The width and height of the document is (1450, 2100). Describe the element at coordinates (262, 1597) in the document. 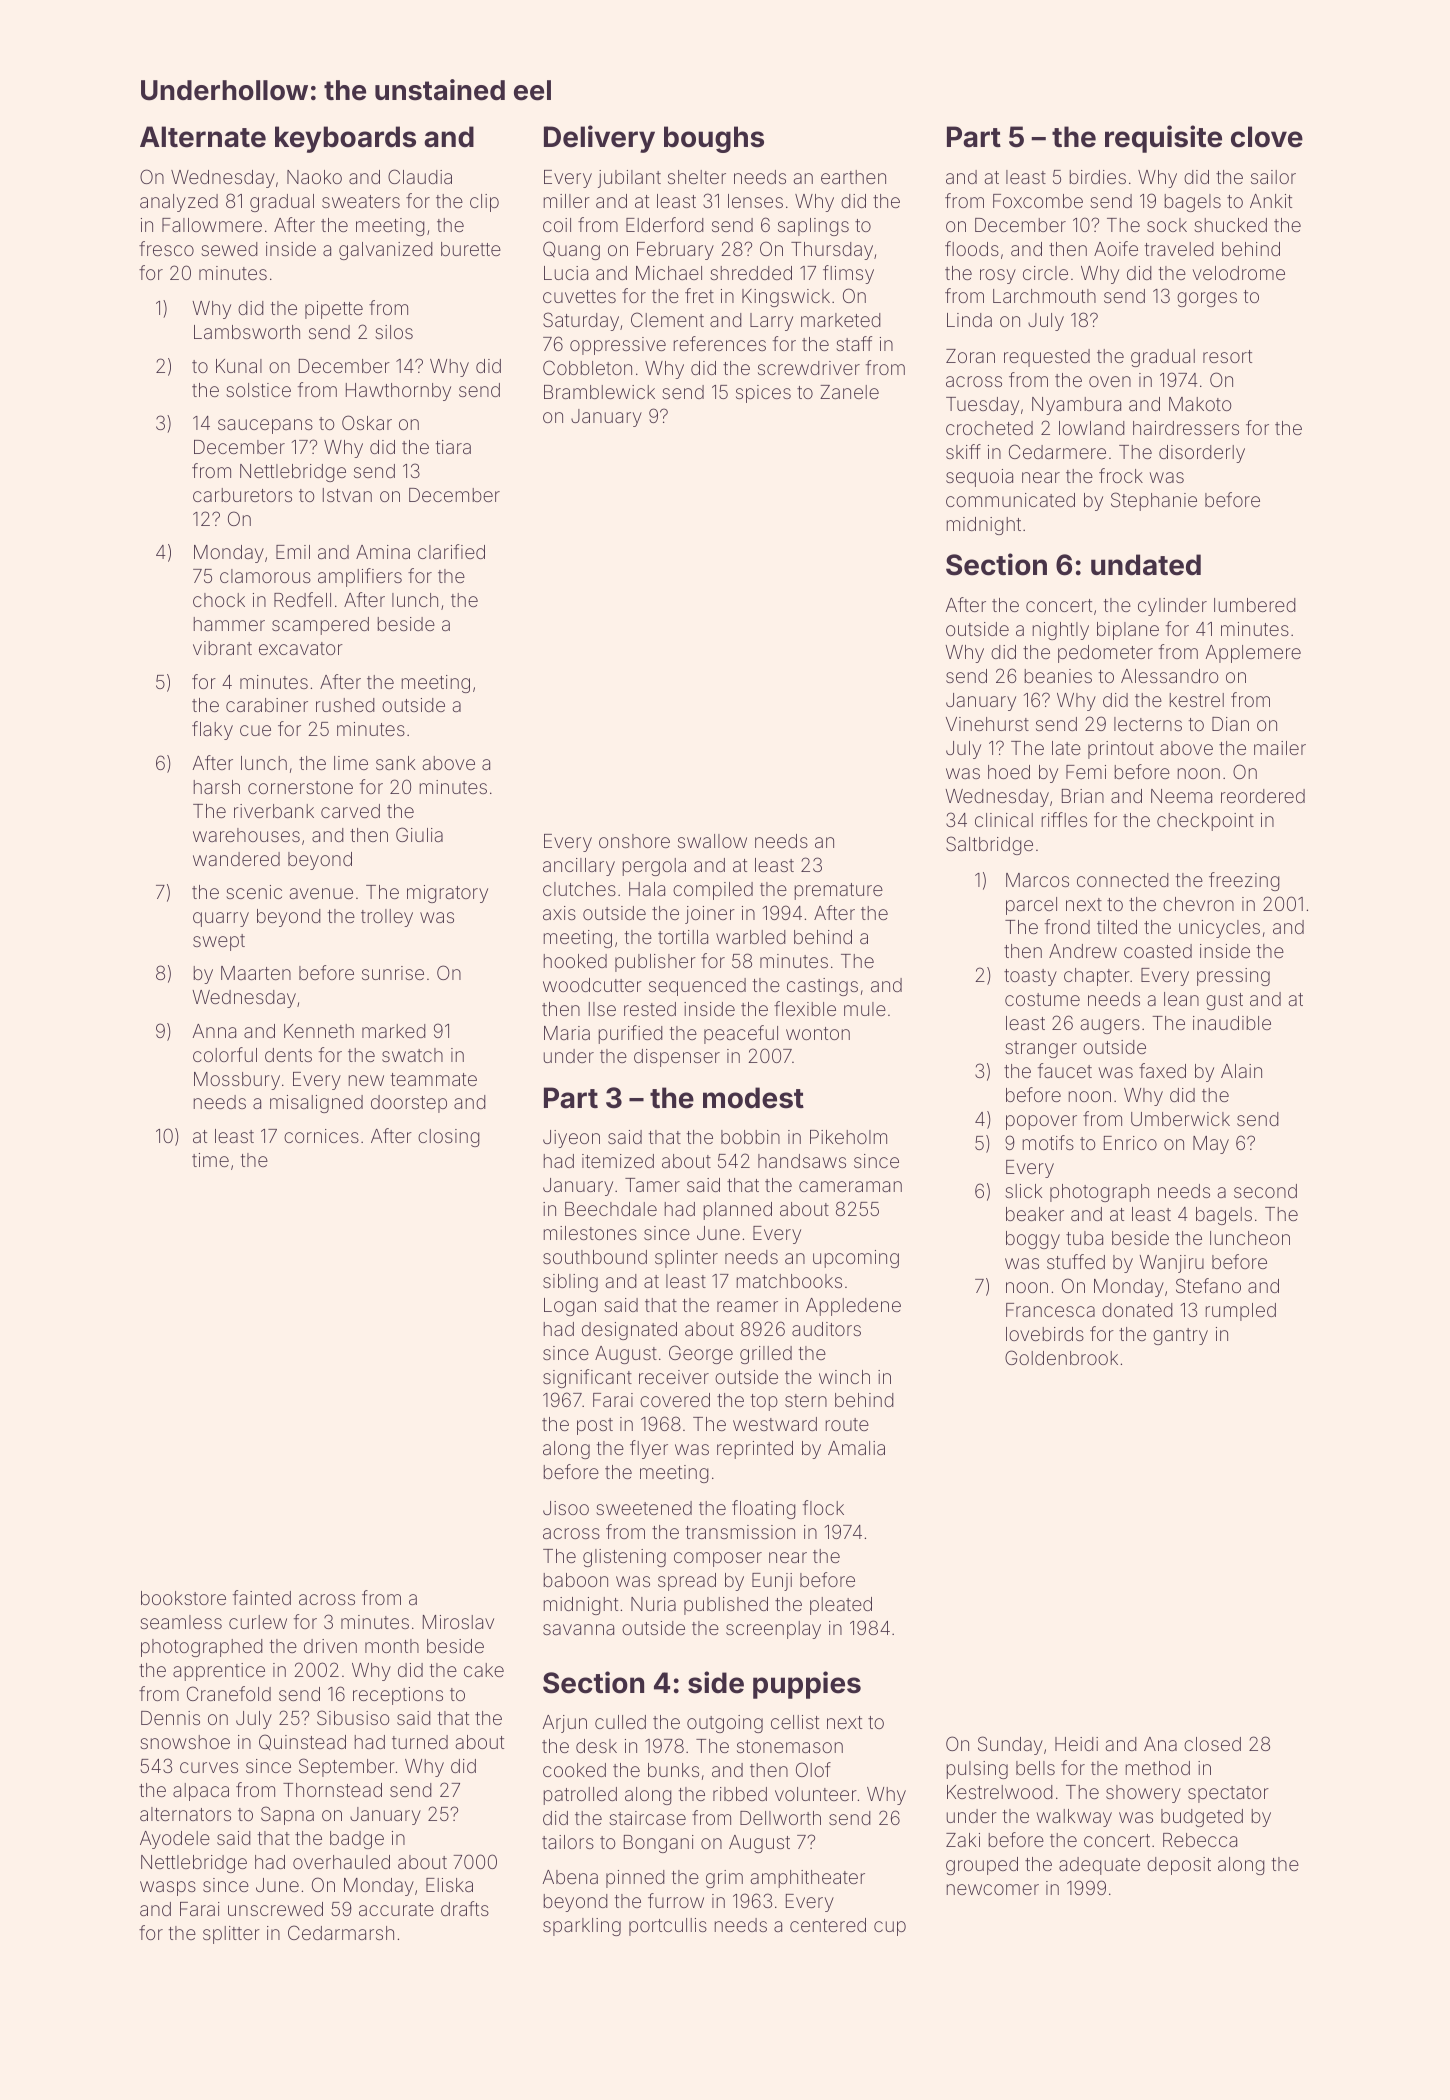

I see `fainted` at that location.
